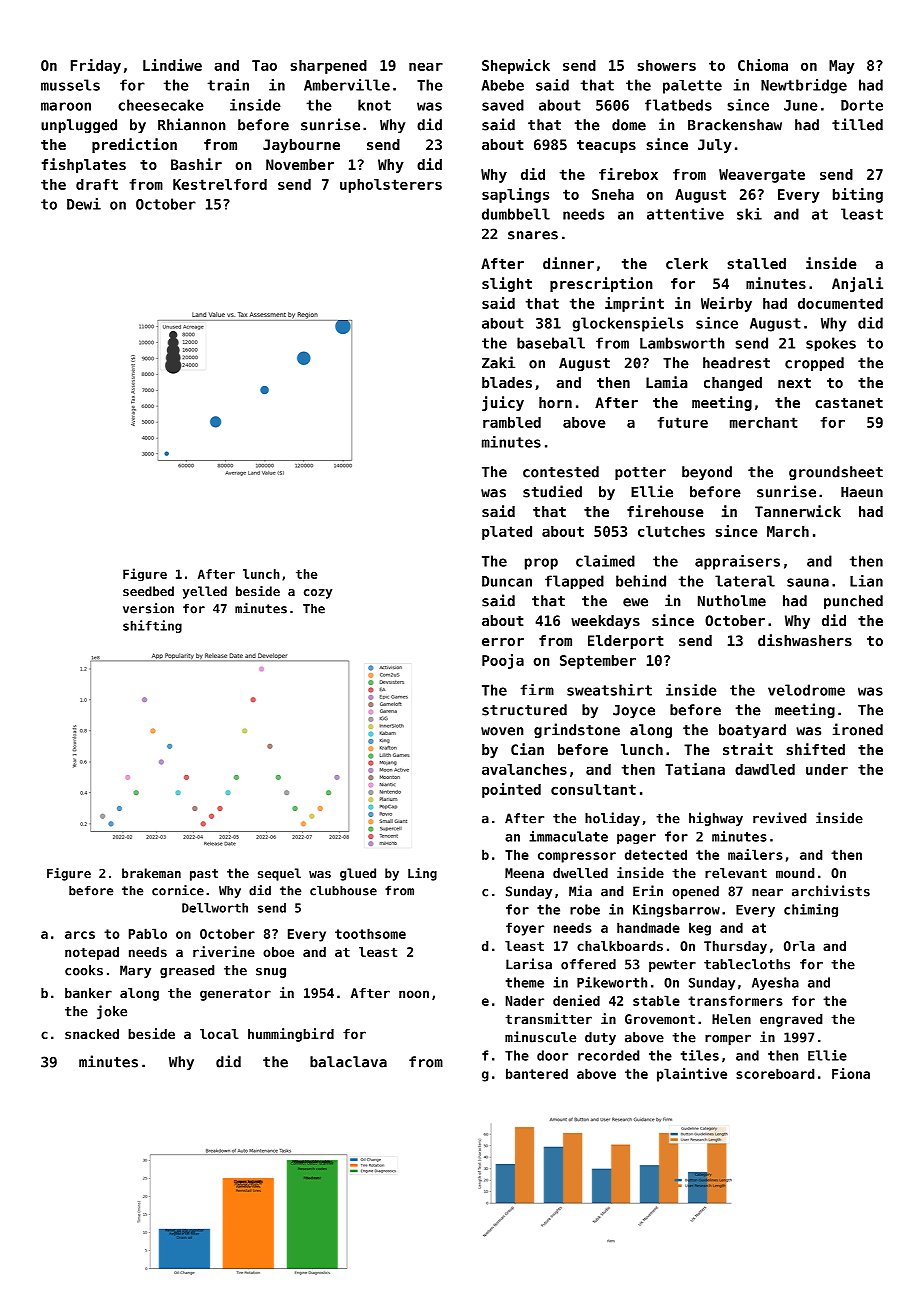 This screenshot has width=924, height=1308. I want to click on version, so click(148, 608).
